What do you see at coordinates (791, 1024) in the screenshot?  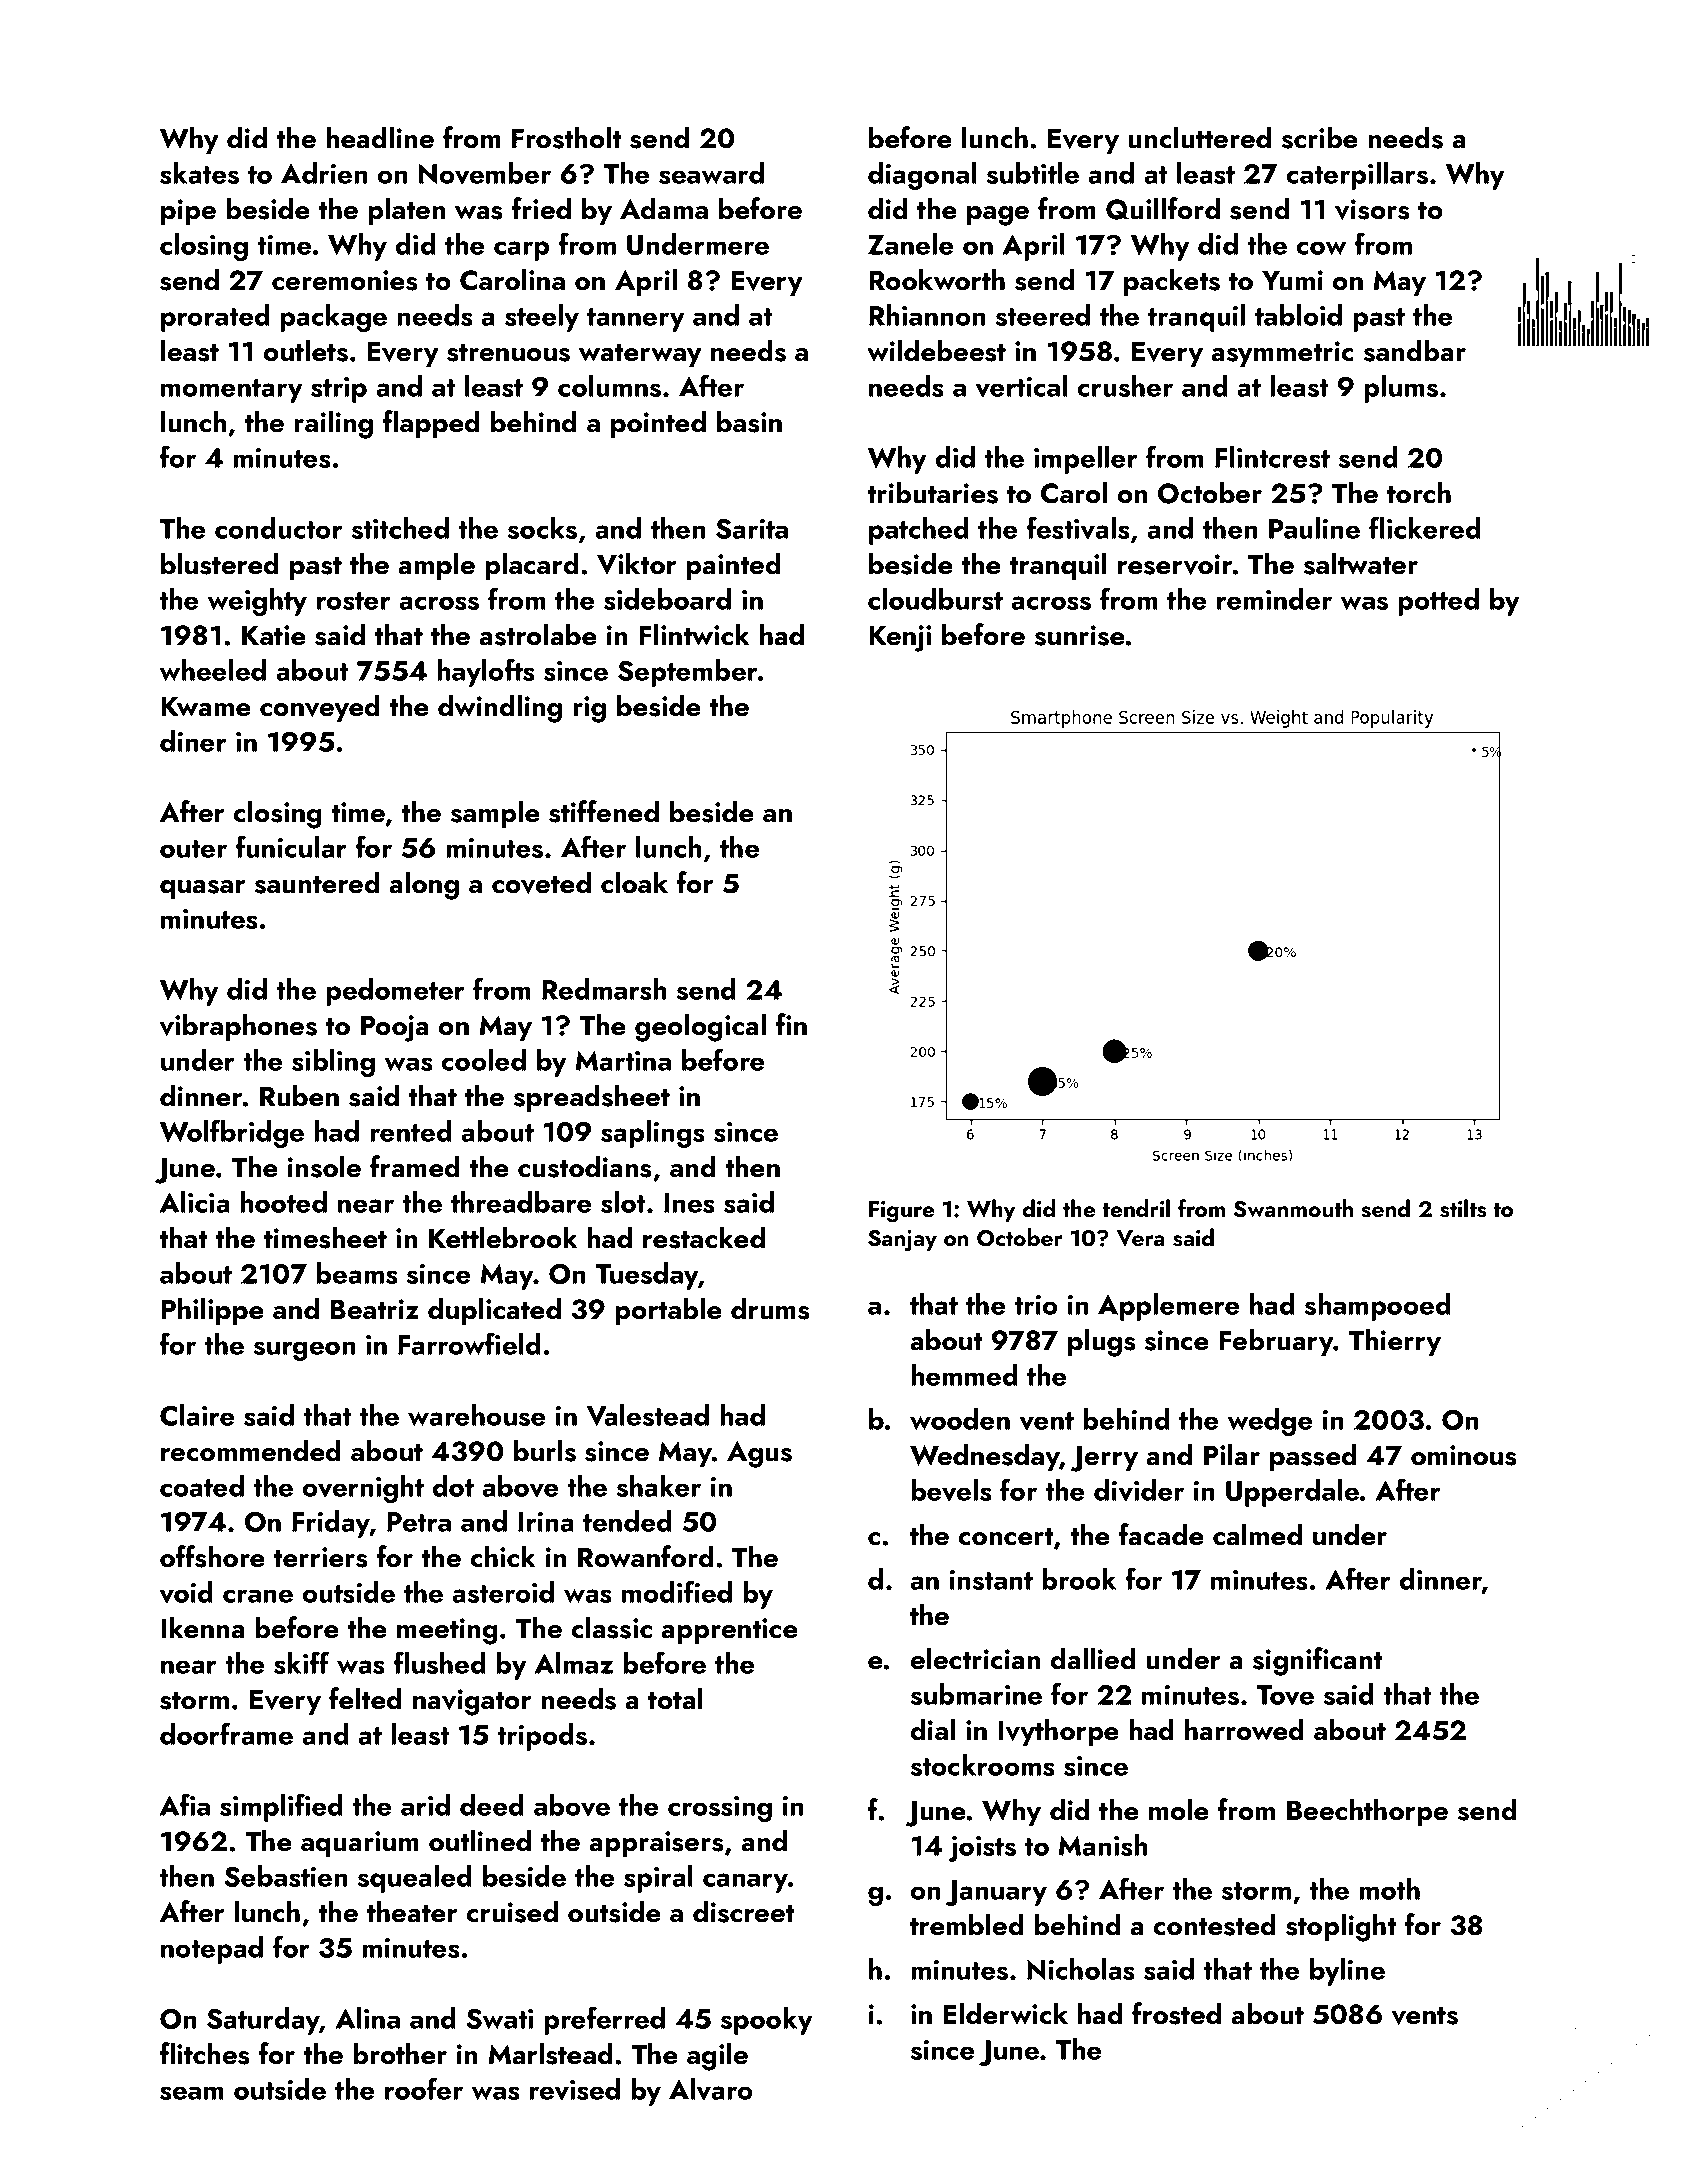 I see `fin` at bounding box center [791, 1024].
